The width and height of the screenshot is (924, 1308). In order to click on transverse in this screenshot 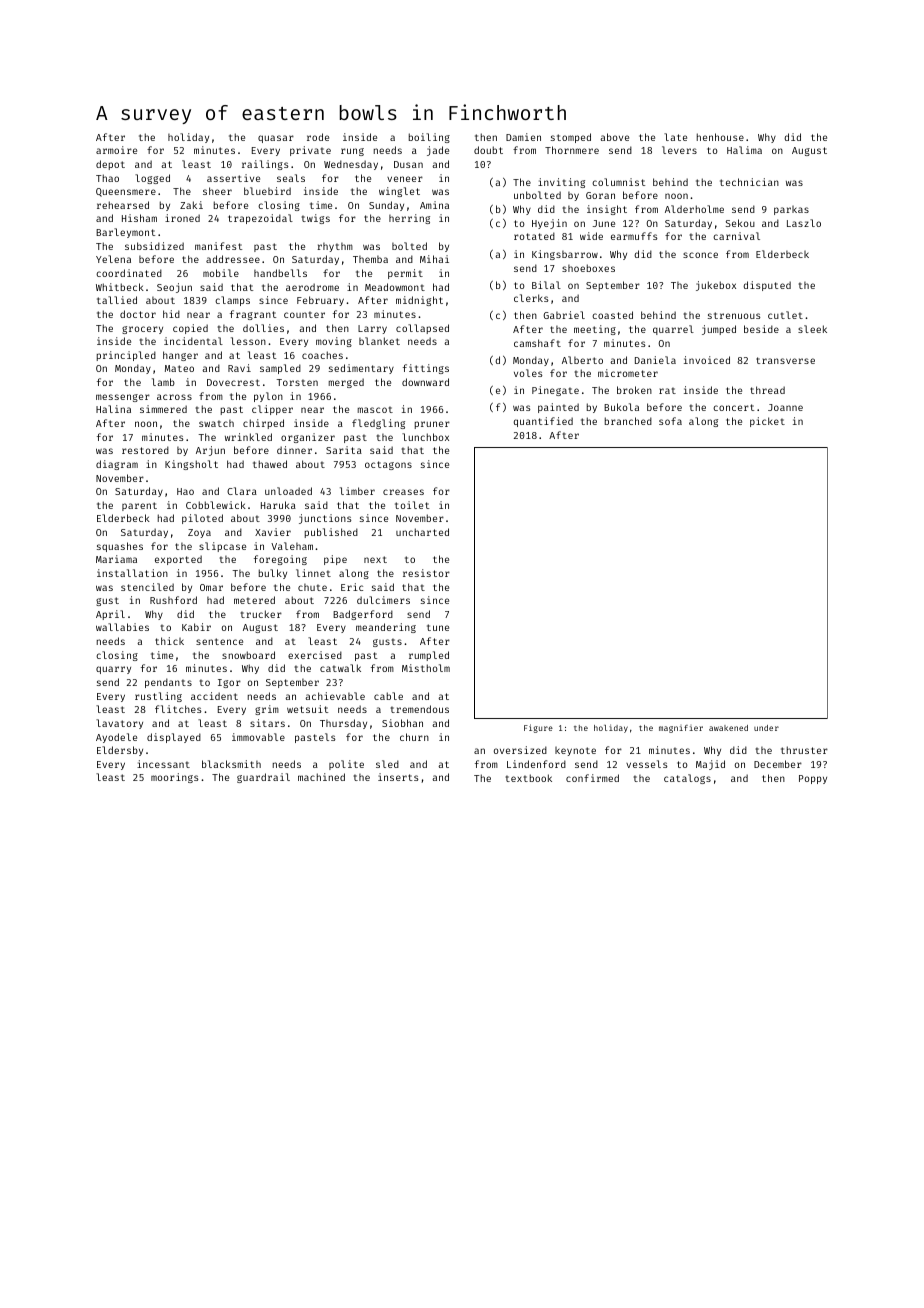, I will do `click(785, 360)`.
